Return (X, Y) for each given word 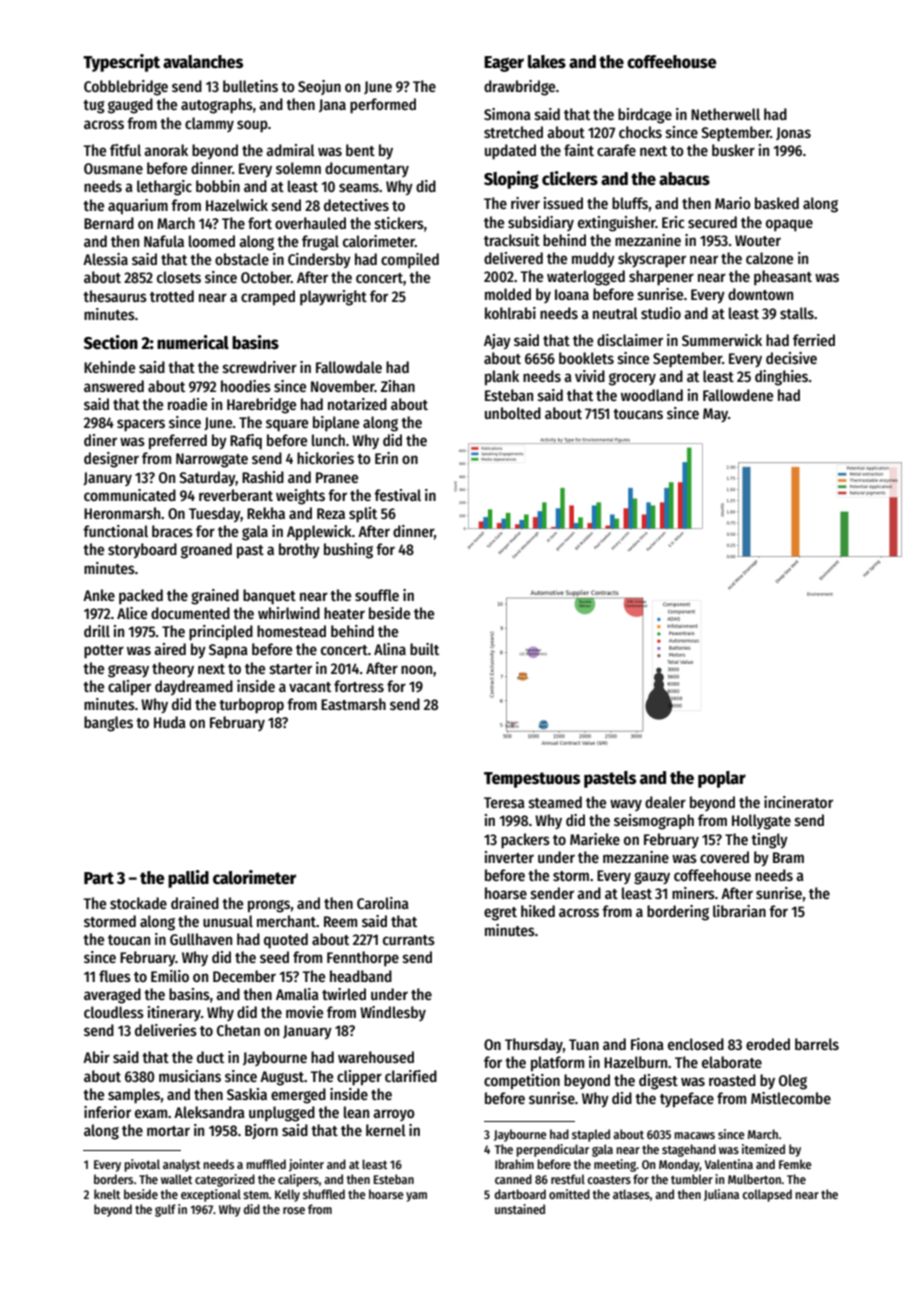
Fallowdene (738, 395)
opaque (789, 225)
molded (508, 294)
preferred (178, 442)
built (424, 649)
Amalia (297, 994)
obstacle (242, 259)
